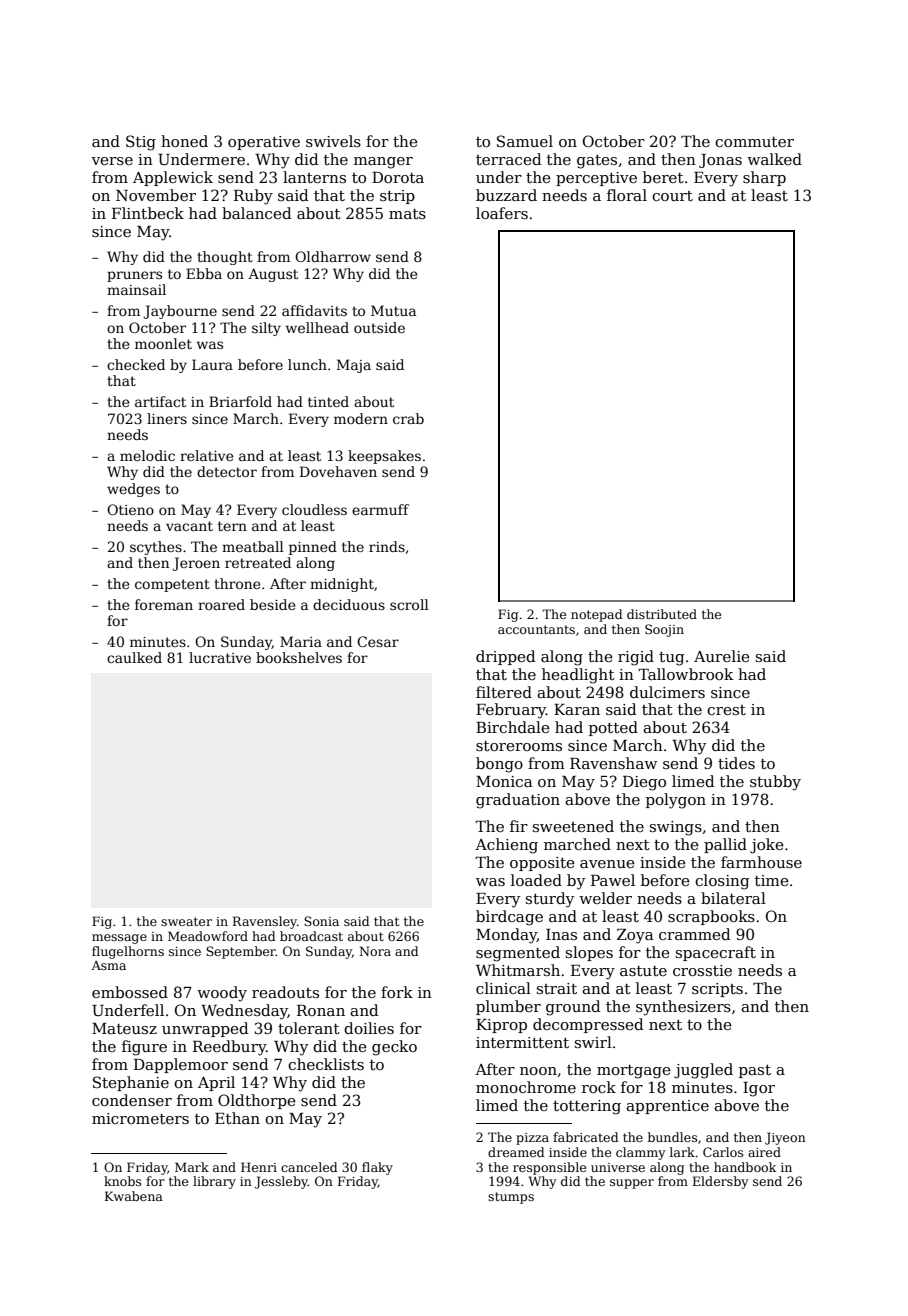 The width and height of the document is (908, 1316). Describe the element at coordinates (627, 195) in the document. I see `floral` at that location.
